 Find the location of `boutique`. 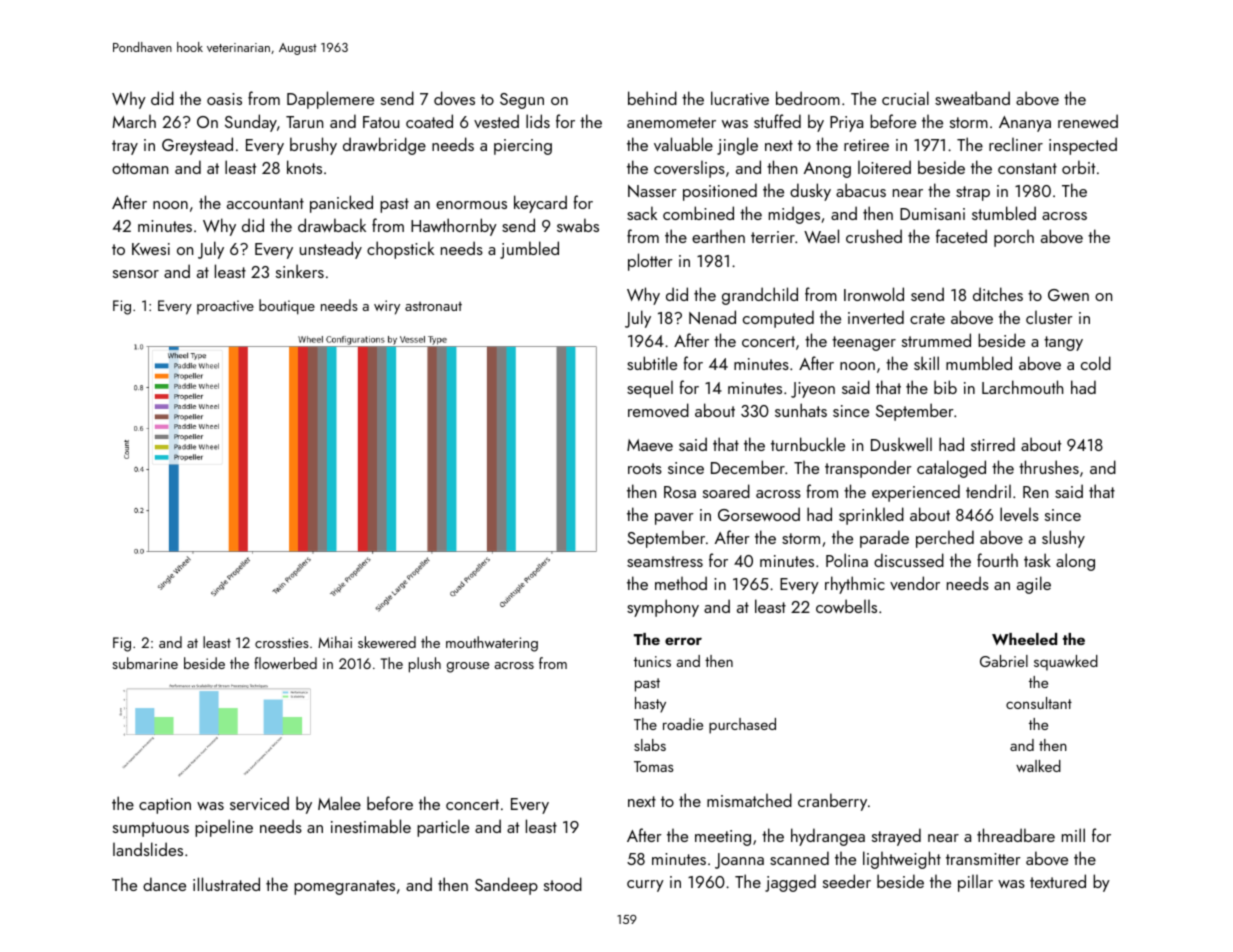

boutique is located at coordinates (287, 307).
